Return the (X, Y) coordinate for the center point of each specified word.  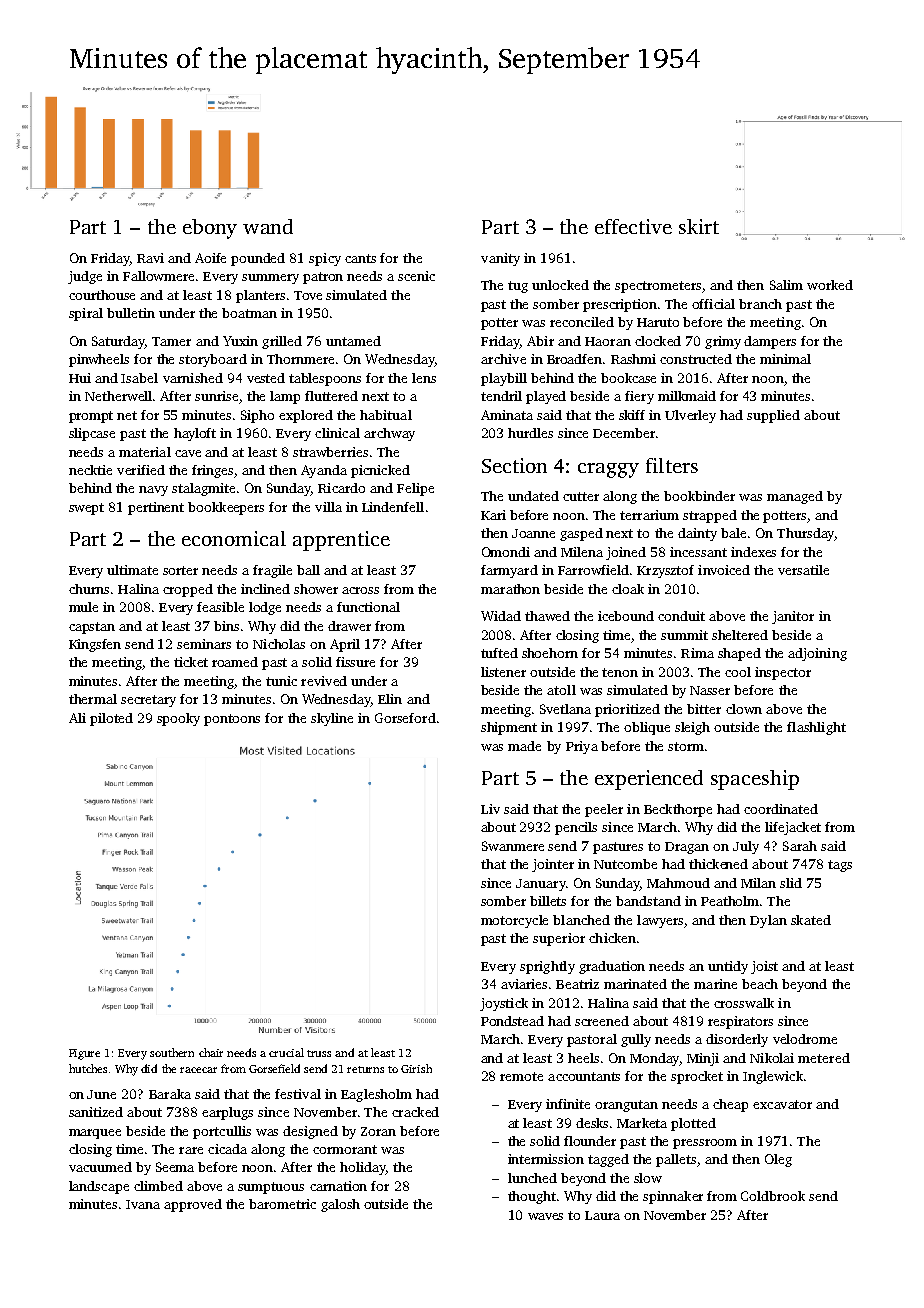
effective (633, 226)
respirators (740, 1022)
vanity (500, 259)
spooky (178, 719)
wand (268, 226)
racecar (198, 1070)
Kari (493, 515)
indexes (753, 552)
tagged (608, 1160)
